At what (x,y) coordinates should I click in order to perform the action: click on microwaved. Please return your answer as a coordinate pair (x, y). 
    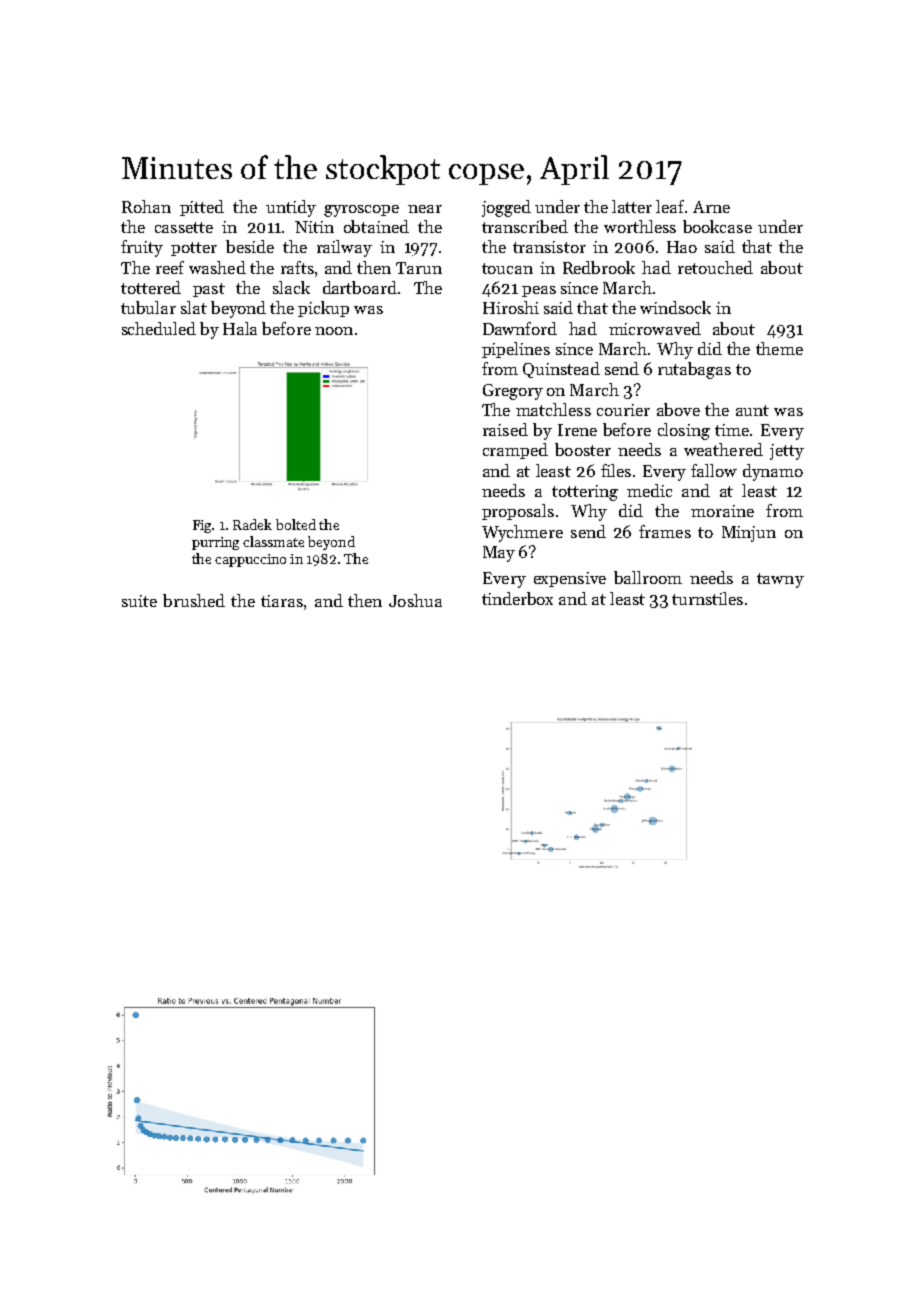
    Looking at the image, I should click on (655, 328).
